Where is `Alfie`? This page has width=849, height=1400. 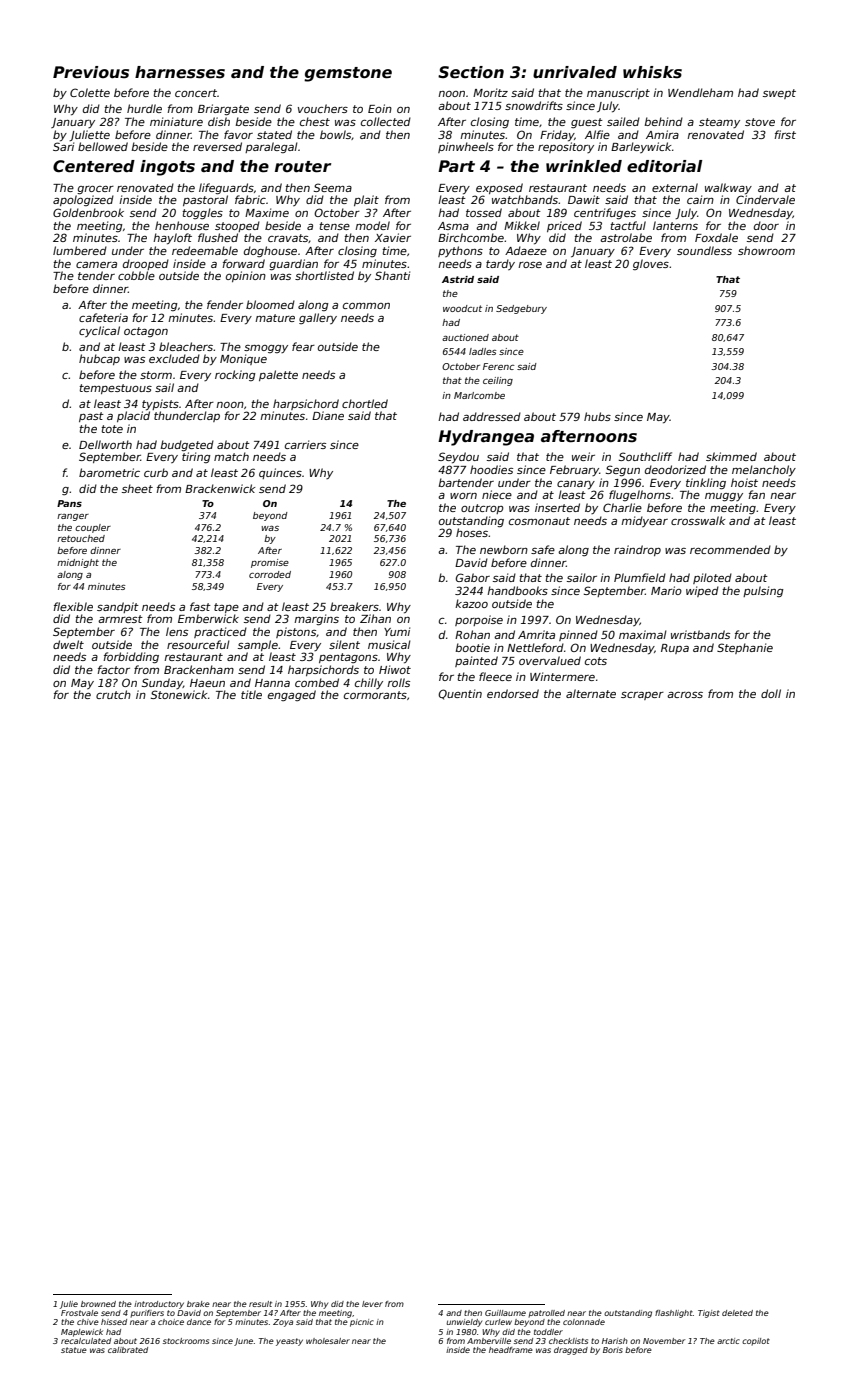 Alfie is located at coordinates (597, 134).
